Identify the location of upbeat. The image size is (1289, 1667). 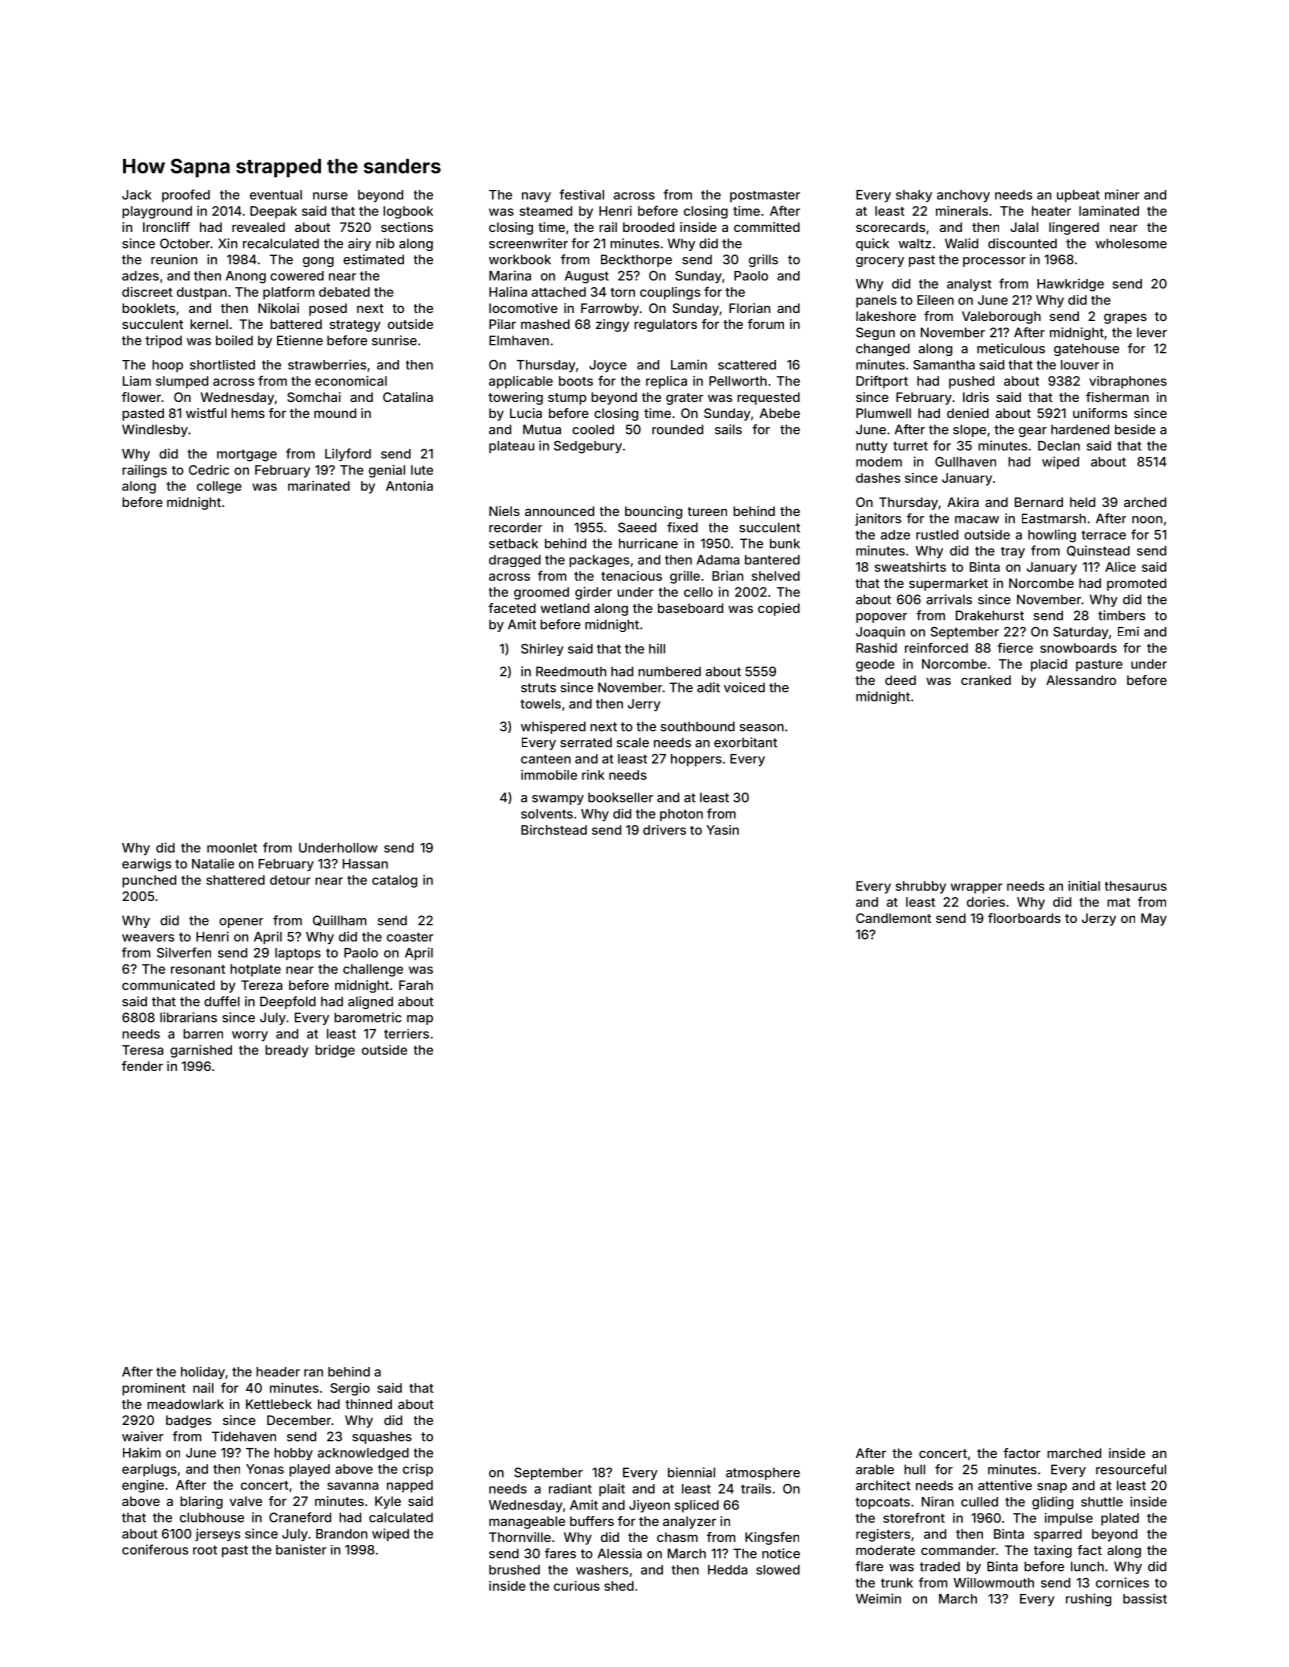
(1078, 196).
